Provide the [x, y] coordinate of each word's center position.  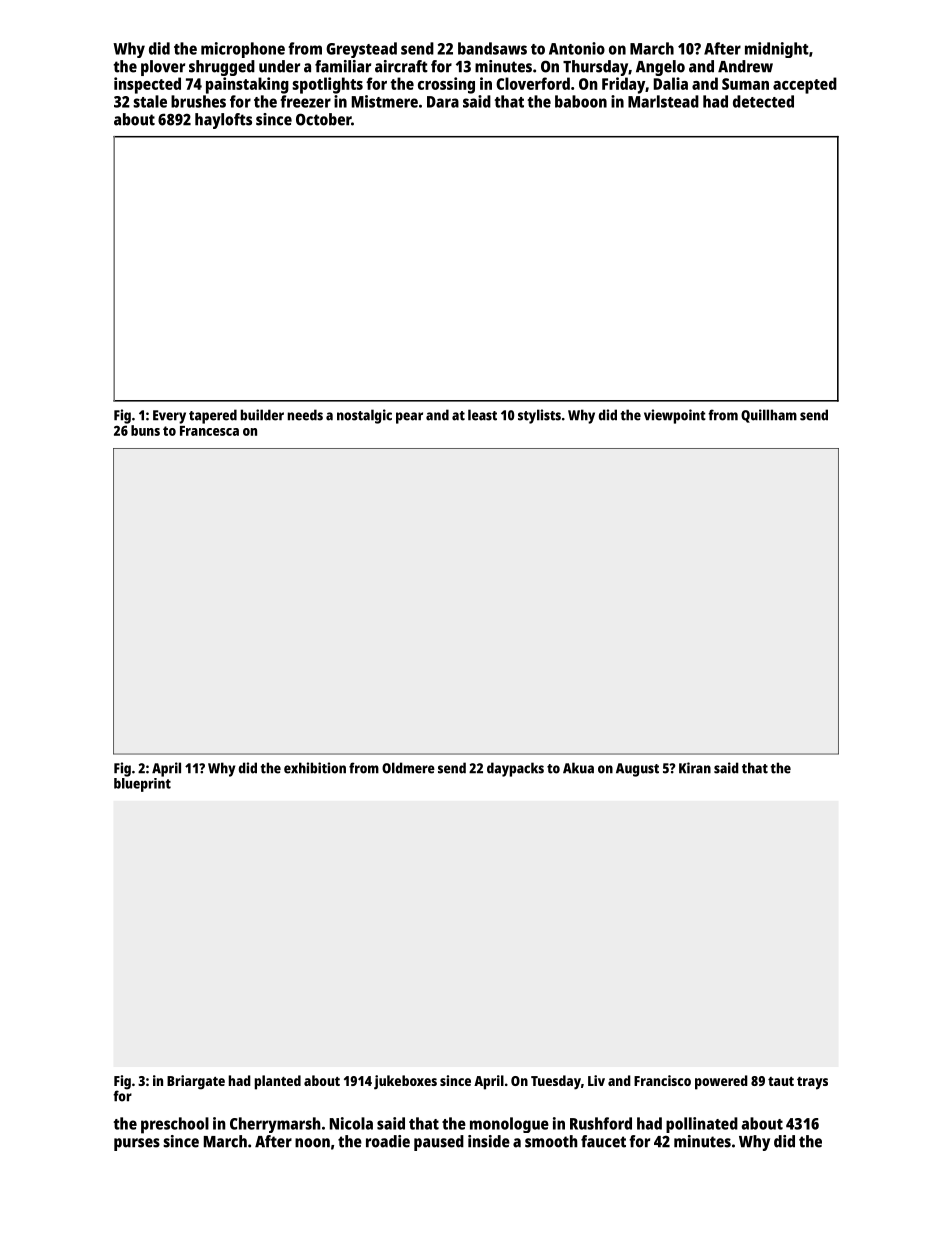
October [323, 119]
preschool [175, 1125]
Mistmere [385, 101]
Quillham [769, 416]
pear [409, 418]
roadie [388, 1141]
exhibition [315, 768]
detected [763, 101]
